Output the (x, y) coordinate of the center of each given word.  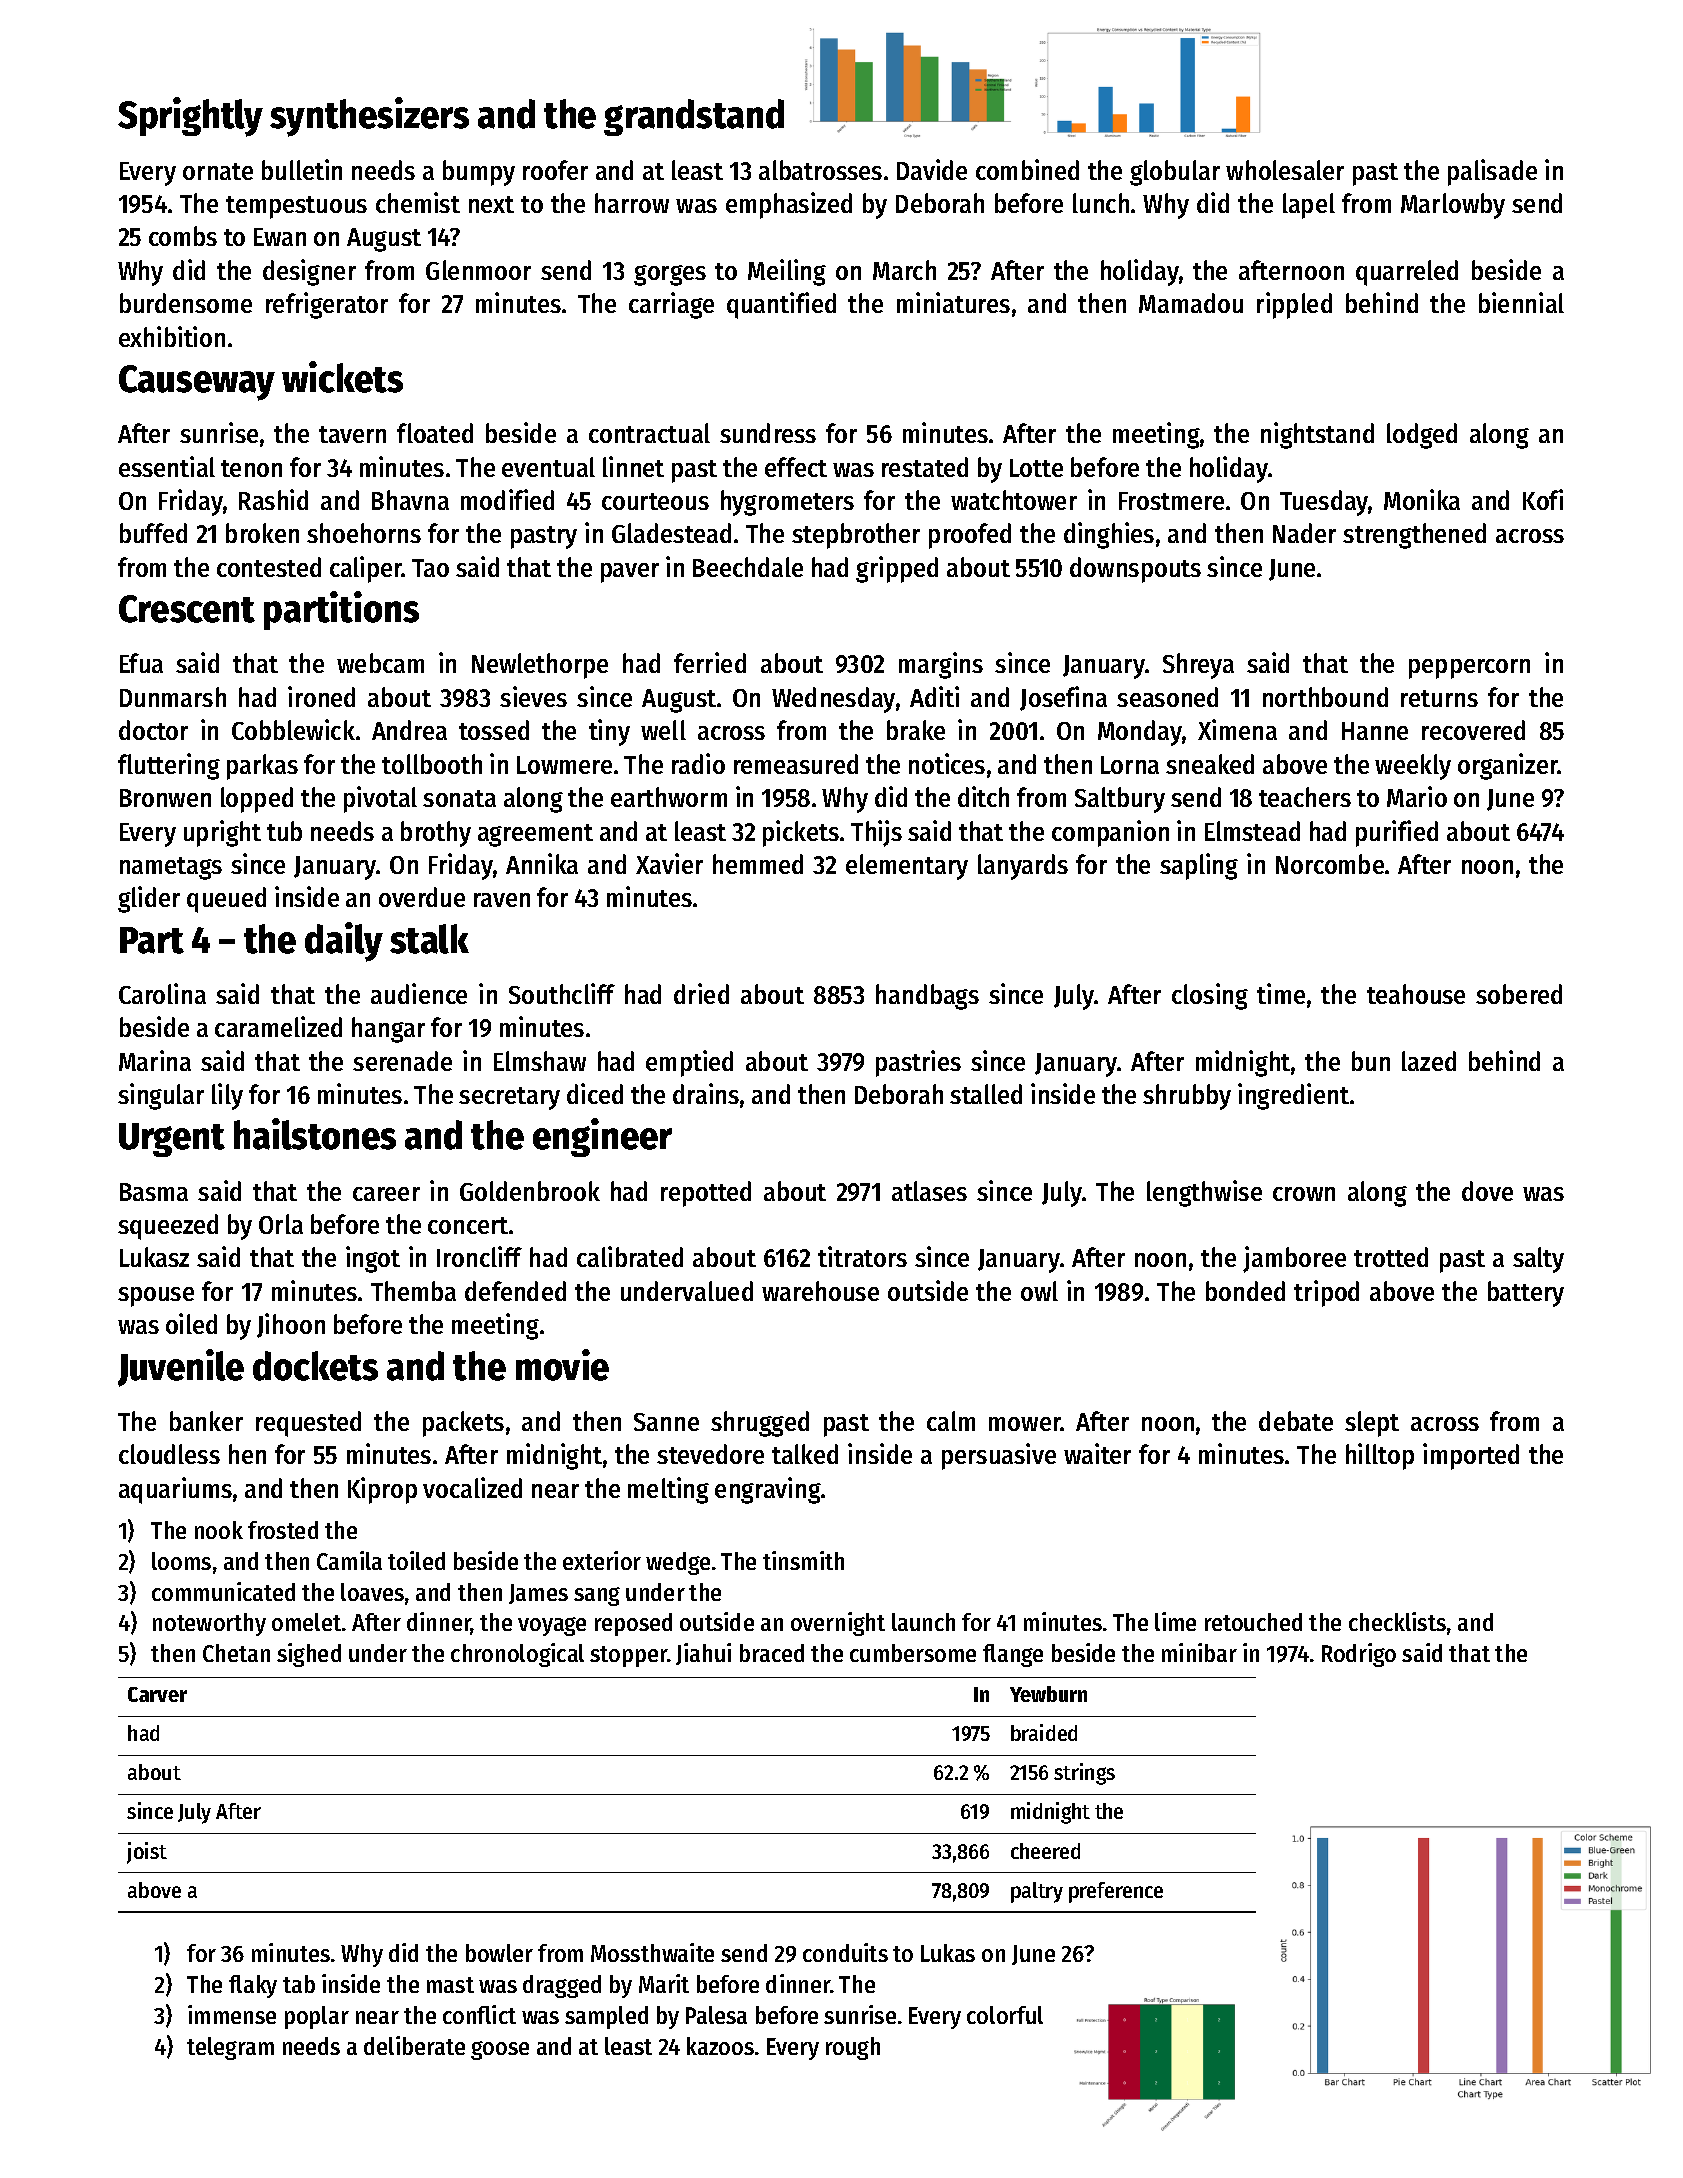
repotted (706, 1194)
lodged (1422, 436)
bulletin (302, 169)
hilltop (1380, 1456)
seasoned (1167, 697)
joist (147, 1853)
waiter (1097, 1453)
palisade (1492, 172)
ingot (373, 1259)
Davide (932, 169)
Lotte (1036, 468)
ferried (710, 662)
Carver (157, 1694)
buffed (153, 533)
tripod (1326, 1293)
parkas (262, 767)
